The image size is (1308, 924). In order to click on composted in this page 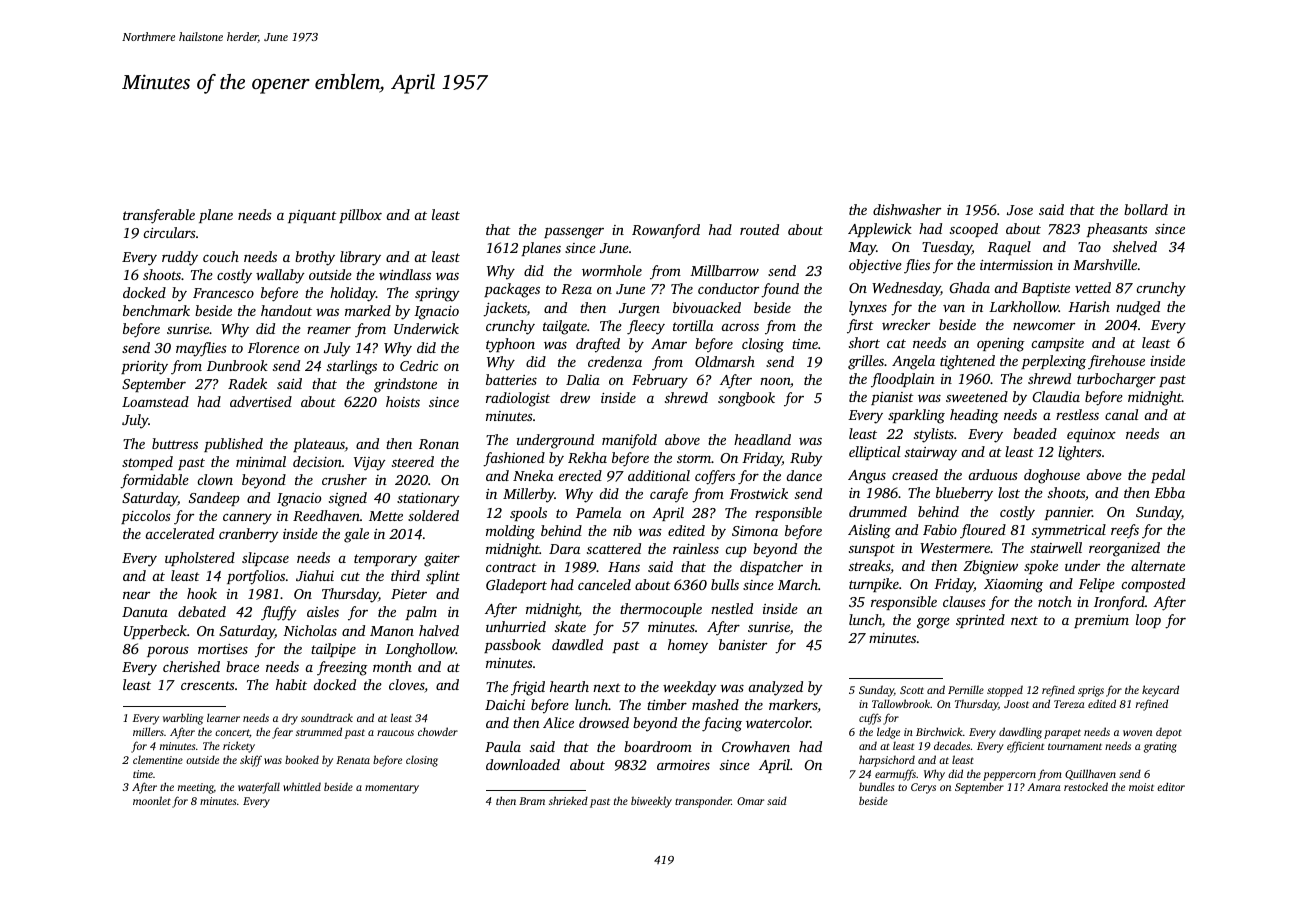, I will do `click(1153, 585)`.
